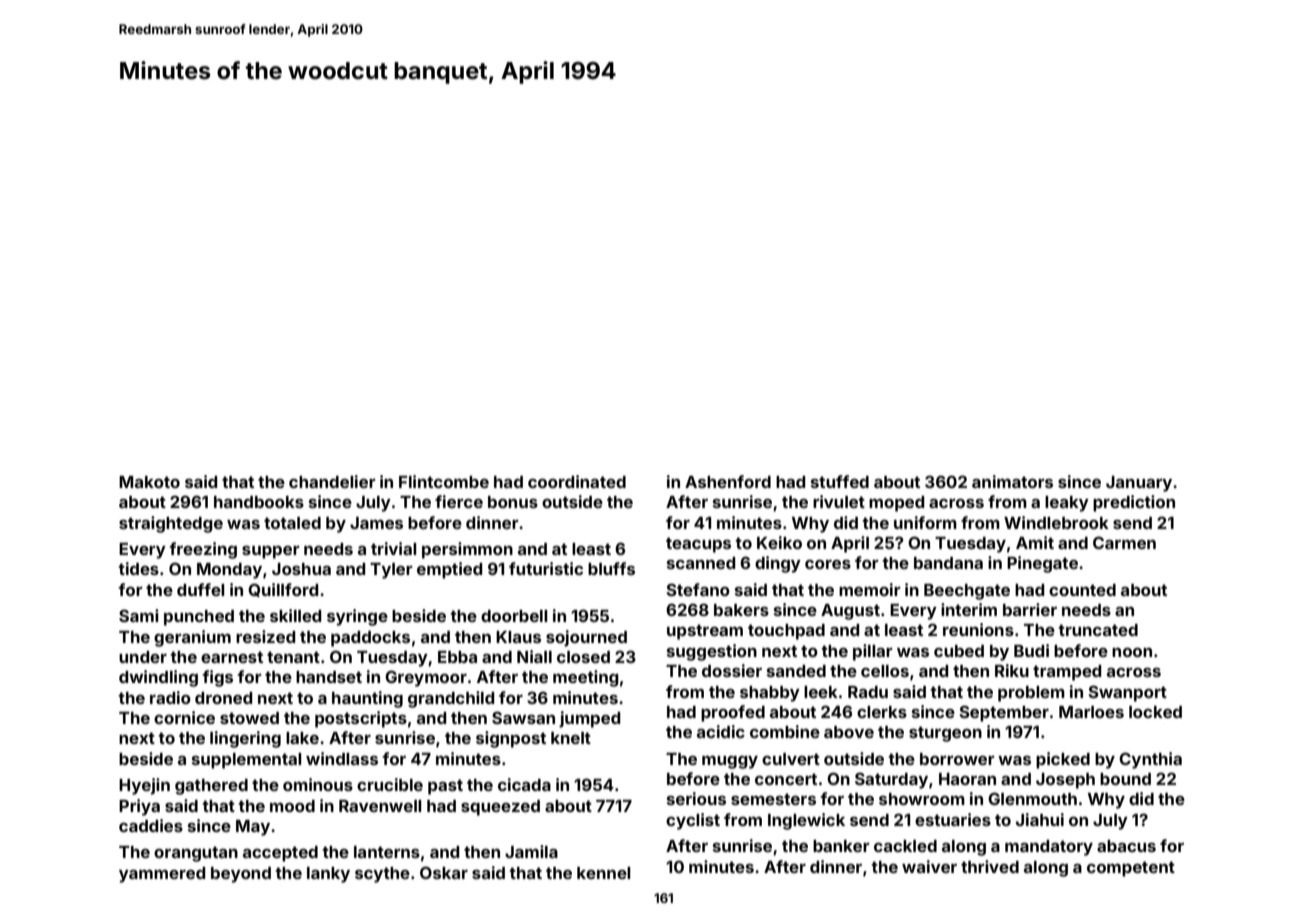 This screenshot has height=924, width=1308. Describe the element at coordinates (1134, 503) in the screenshot. I see `prediction` at that location.
